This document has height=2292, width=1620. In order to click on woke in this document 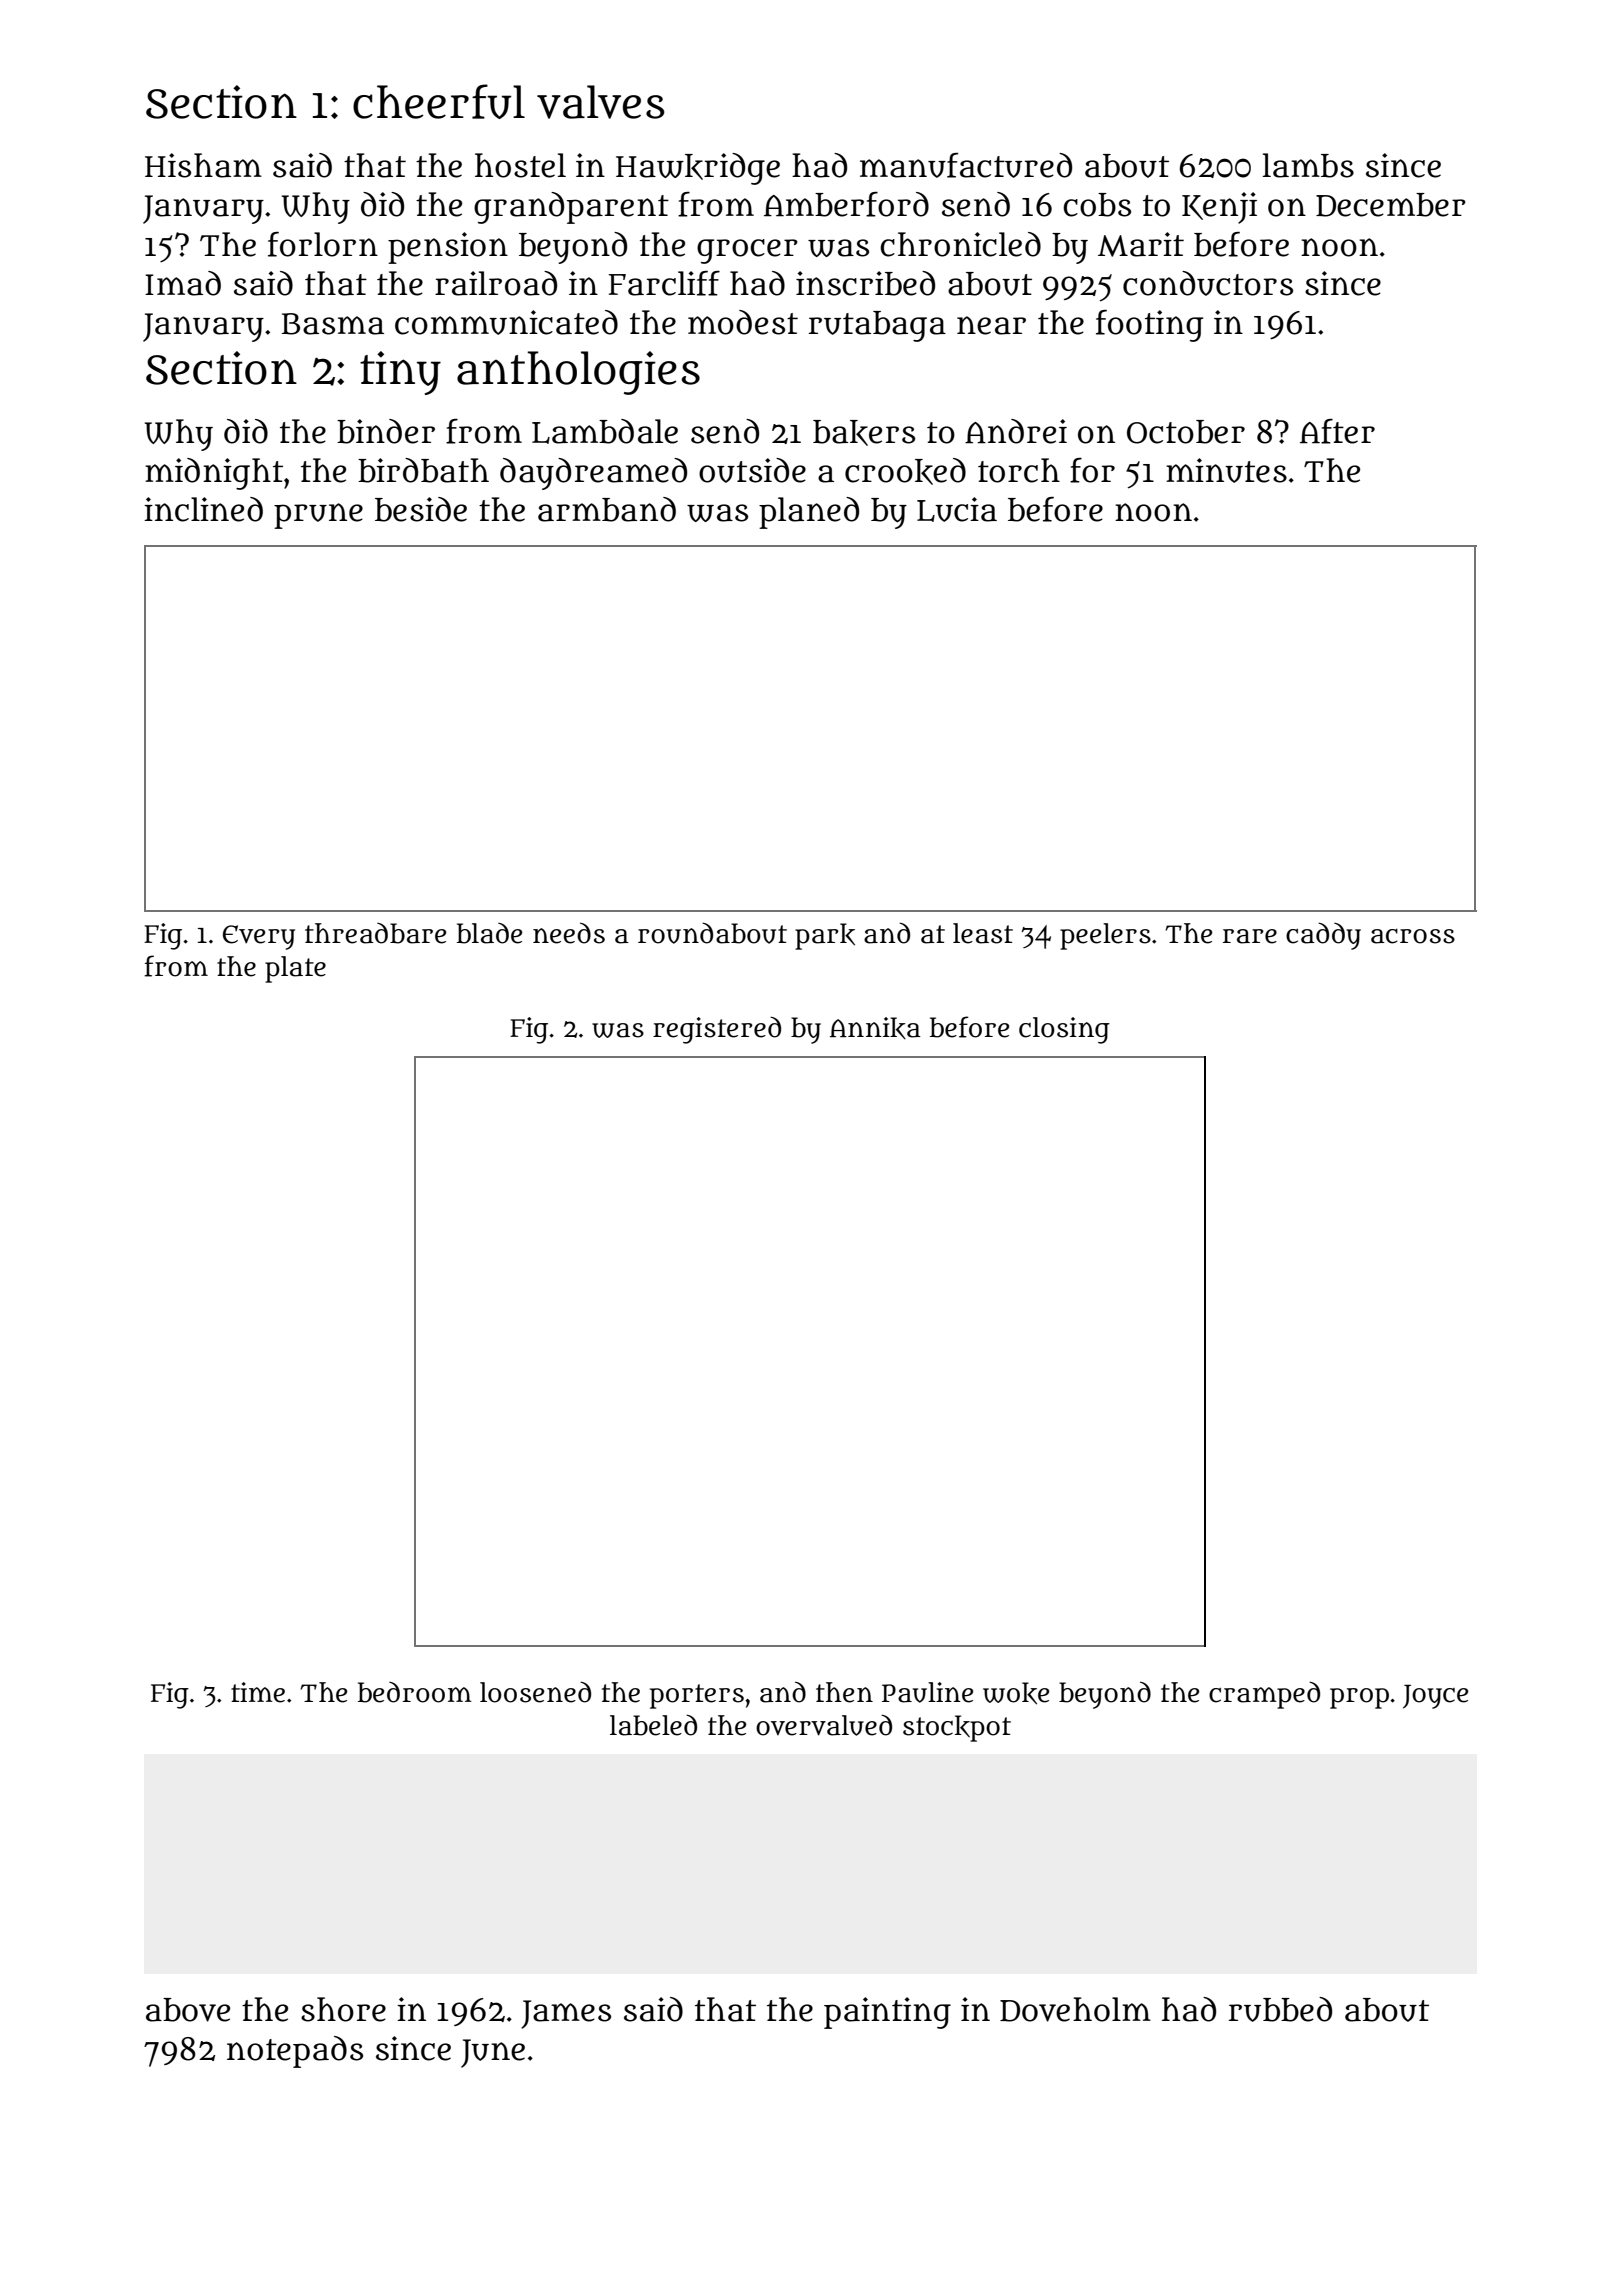, I will do `click(1016, 1693)`.
